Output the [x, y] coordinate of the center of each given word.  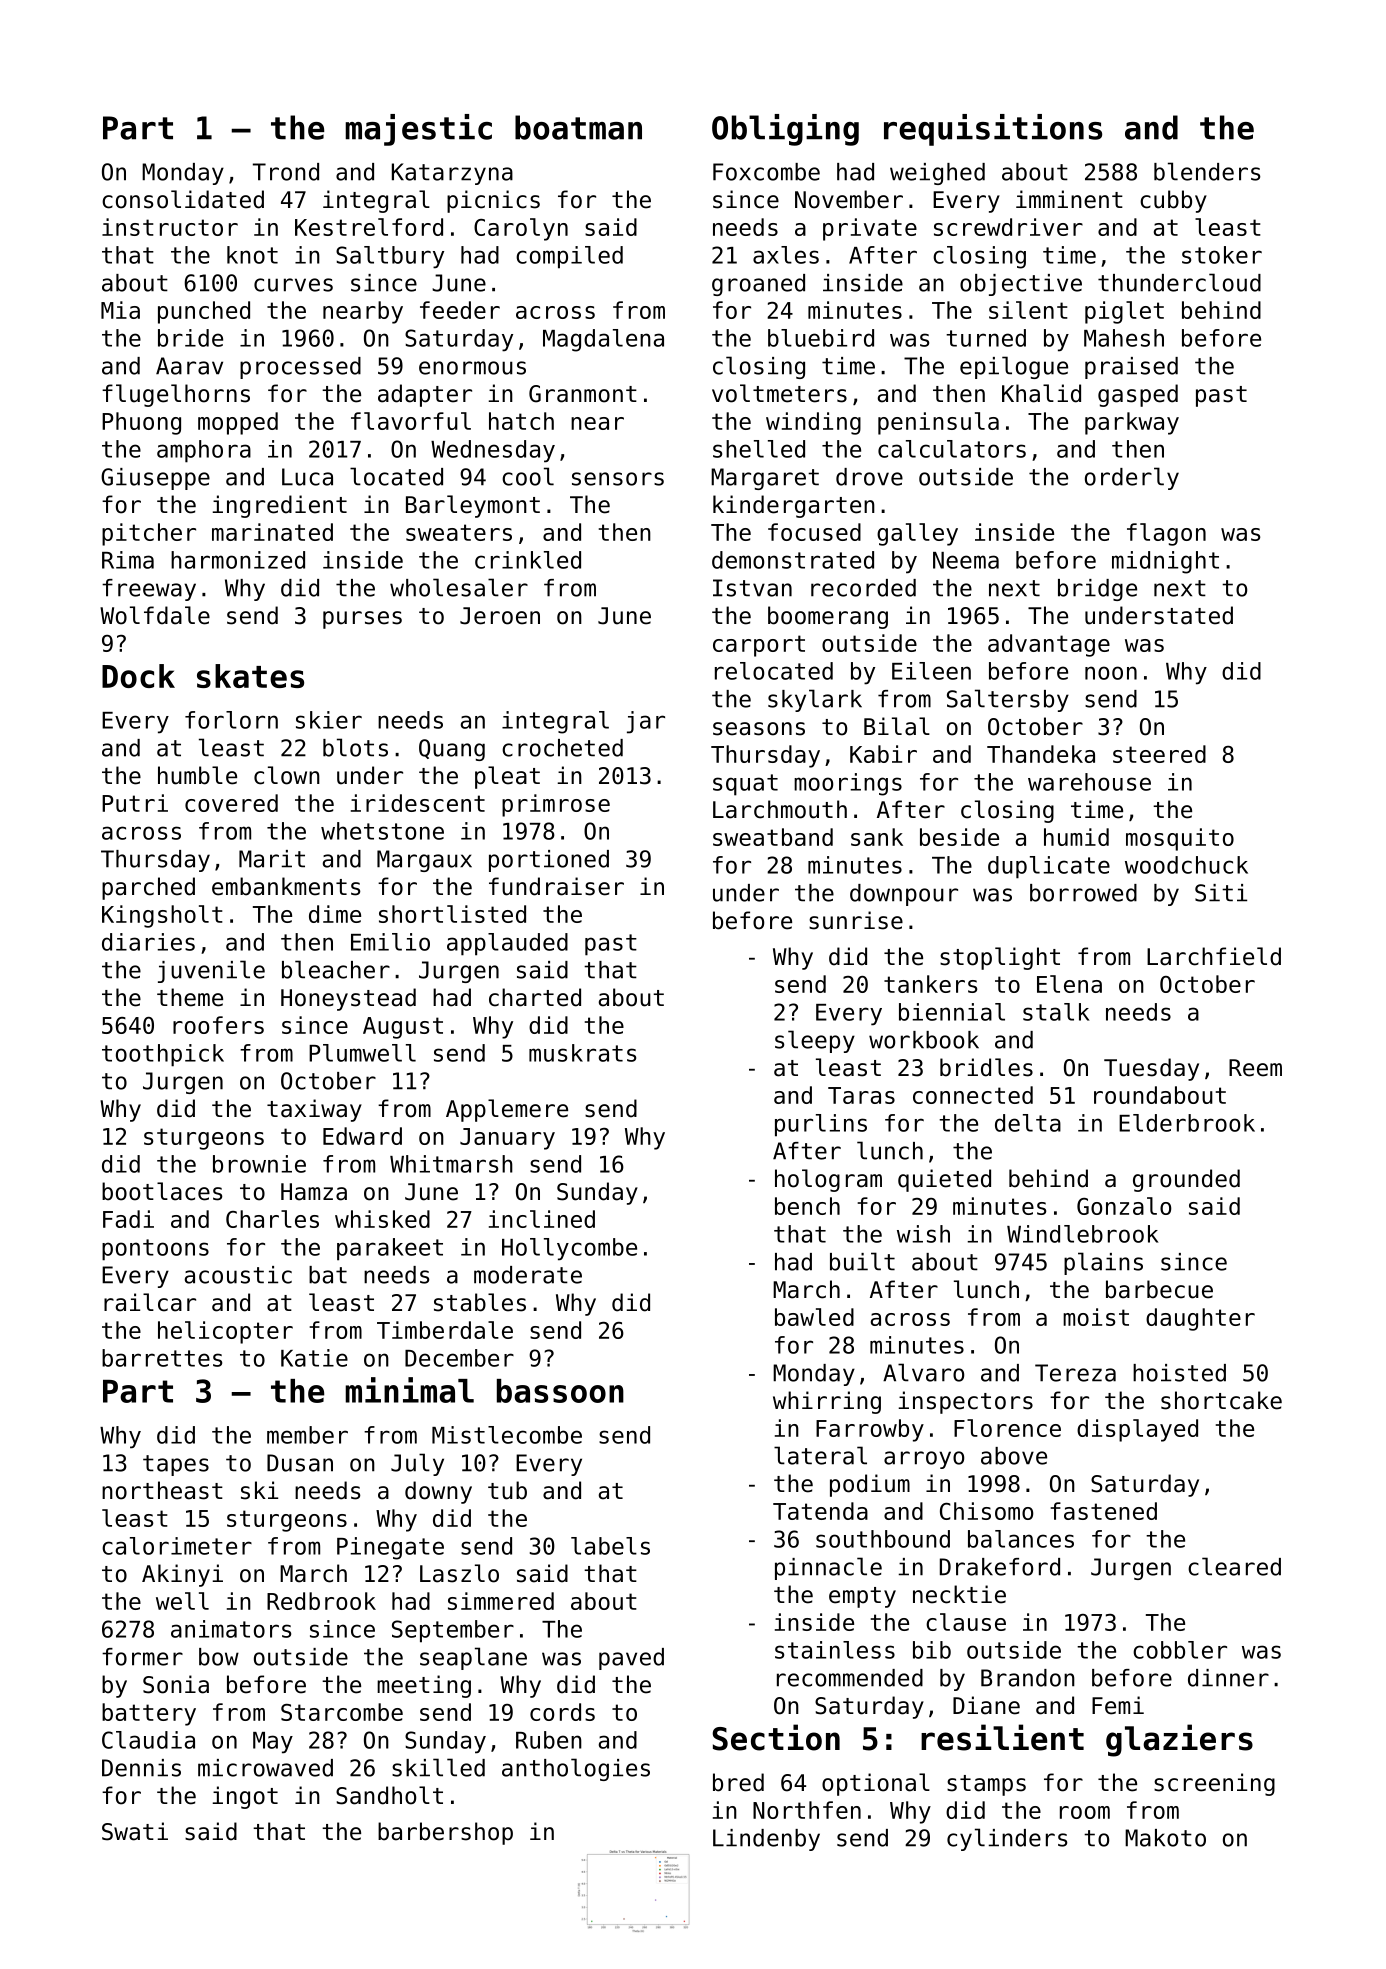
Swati [135, 1831]
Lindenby [766, 1840]
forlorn [231, 720]
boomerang [828, 617]
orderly [1132, 478]
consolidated [183, 199]
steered [1159, 754]
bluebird [821, 338]
